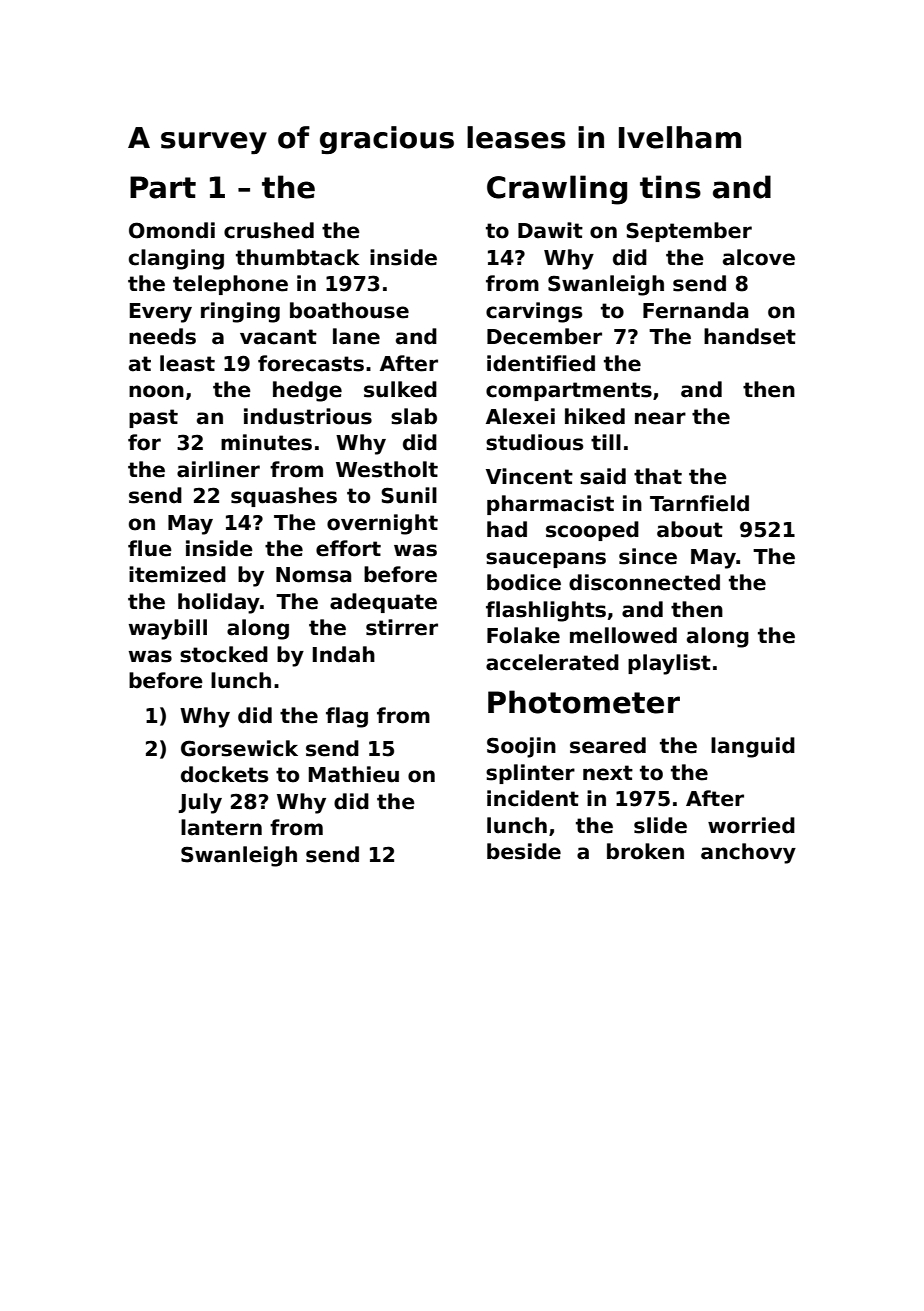 This screenshot has height=1311, width=924. What do you see at coordinates (269, 230) in the screenshot?
I see `crushed` at bounding box center [269, 230].
